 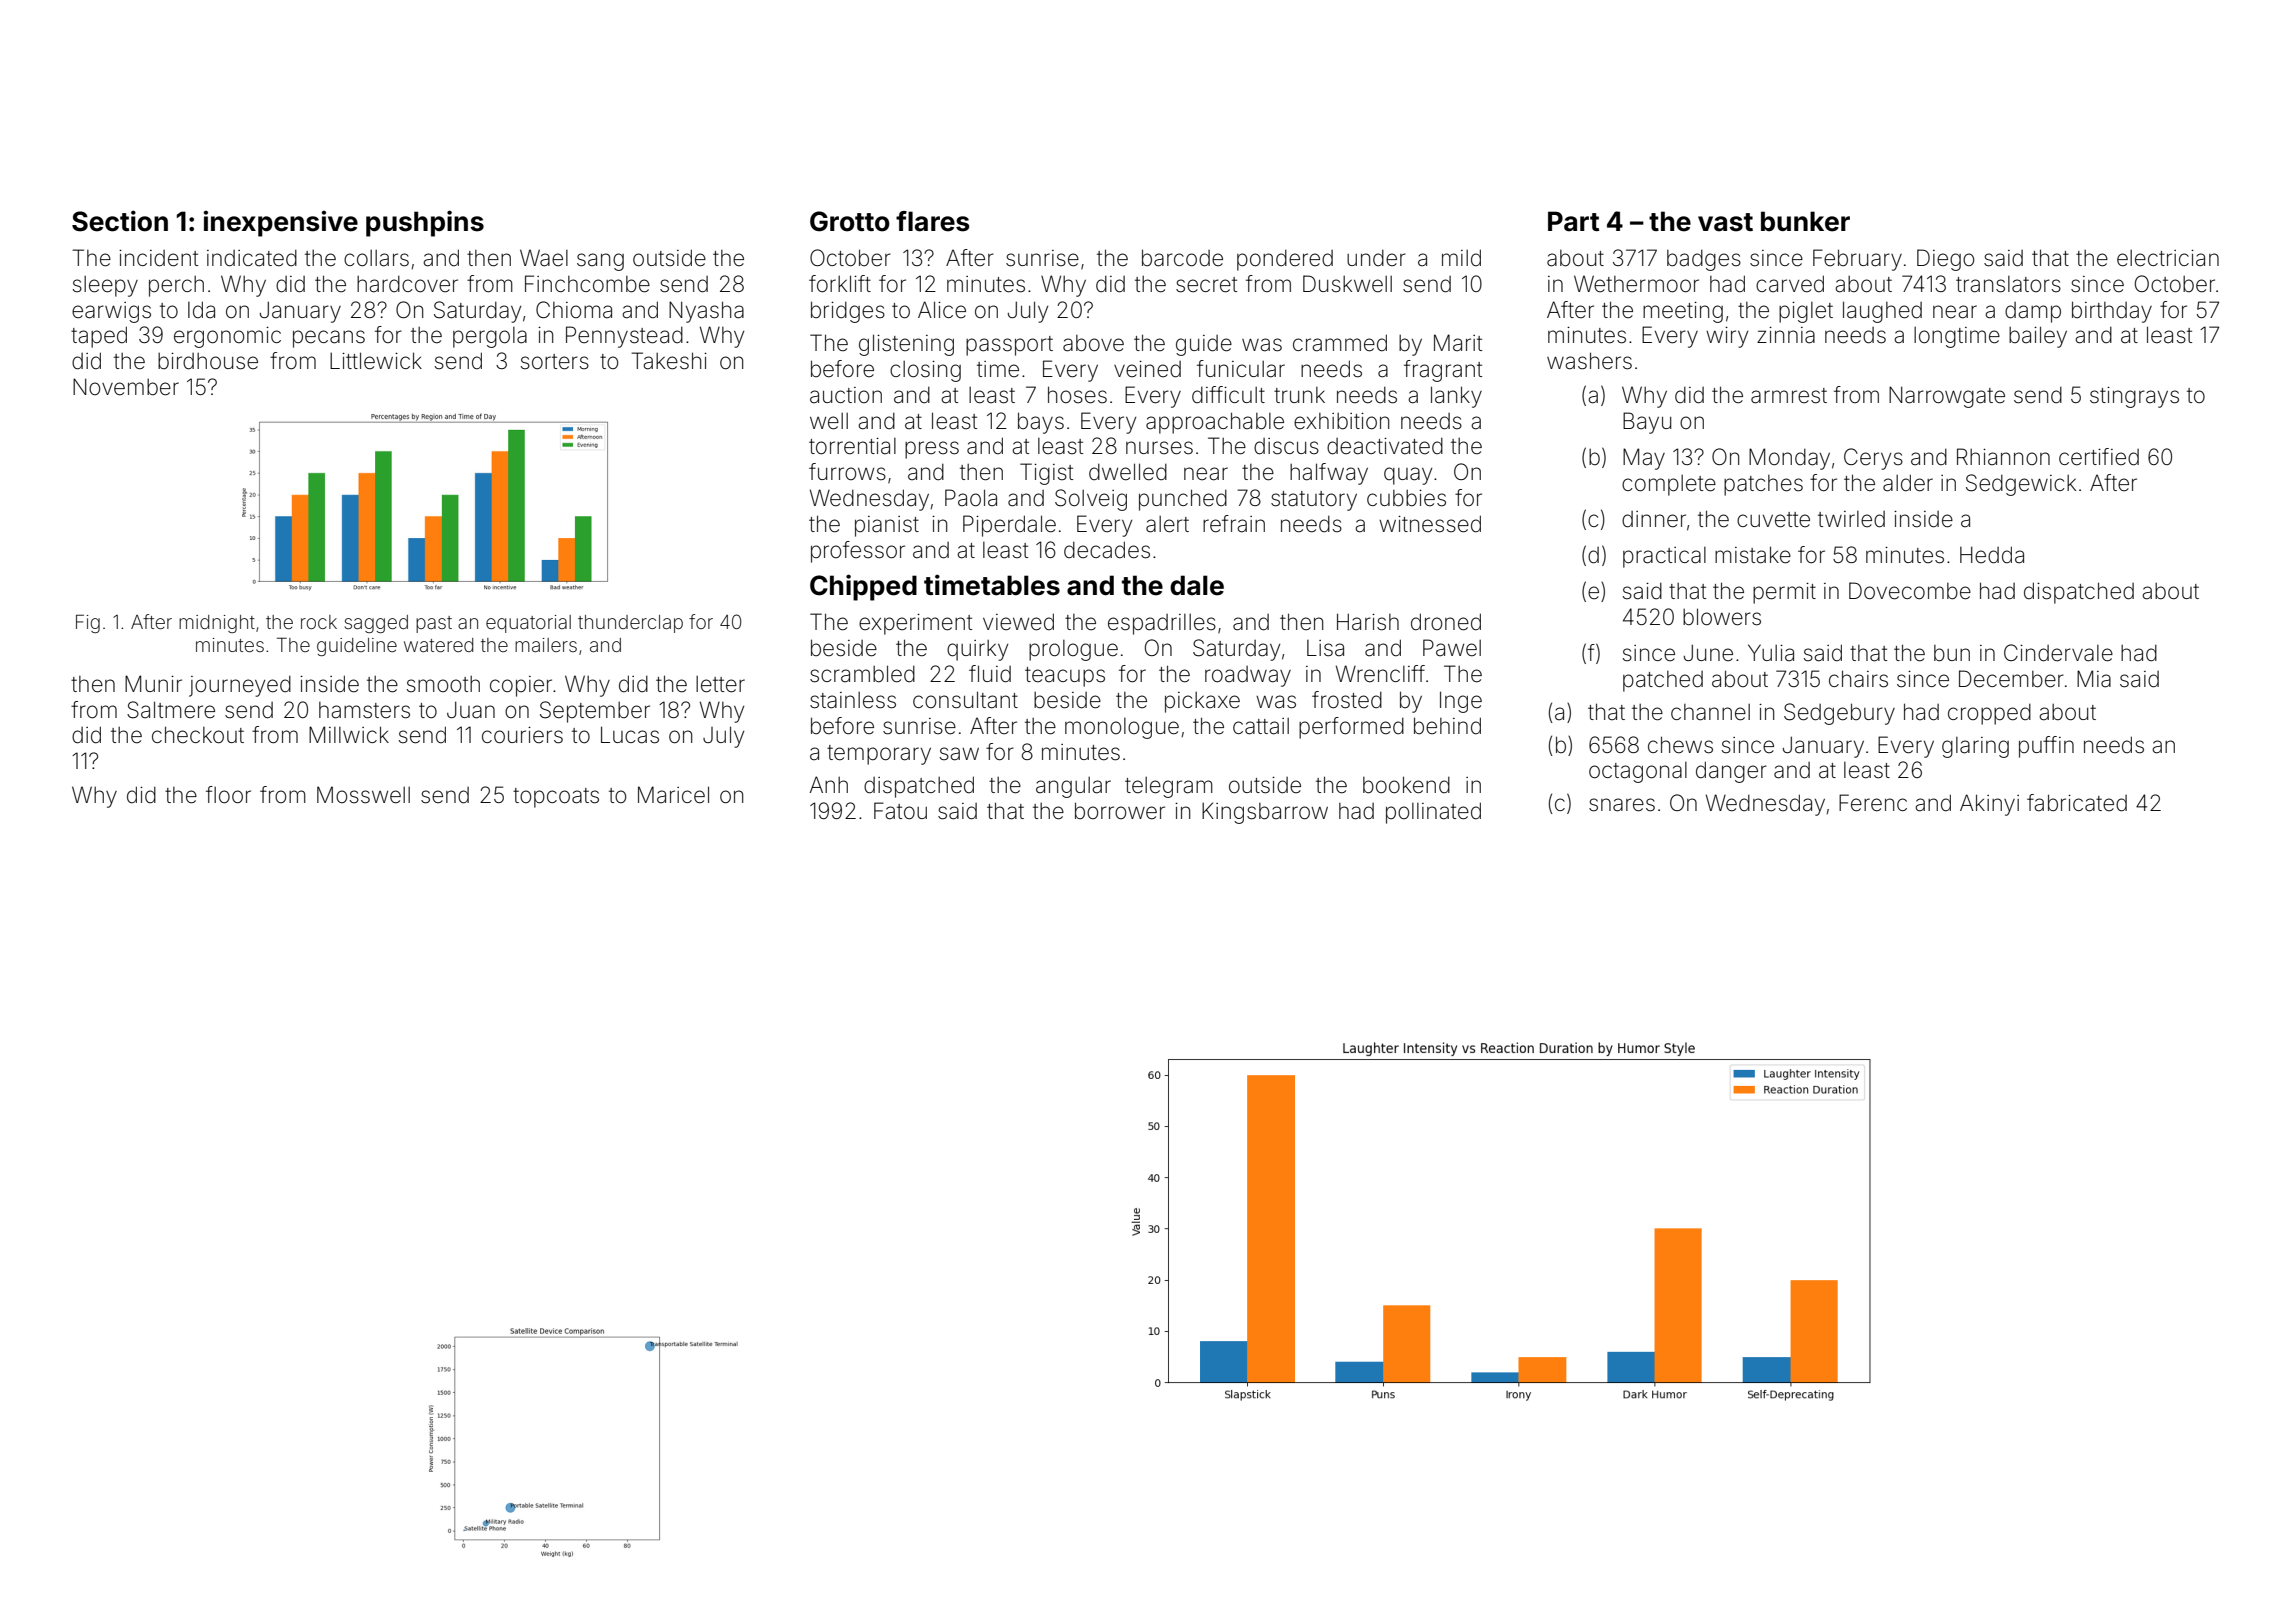 What do you see at coordinates (1805, 221) in the image?
I see `bunker` at bounding box center [1805, 221].
